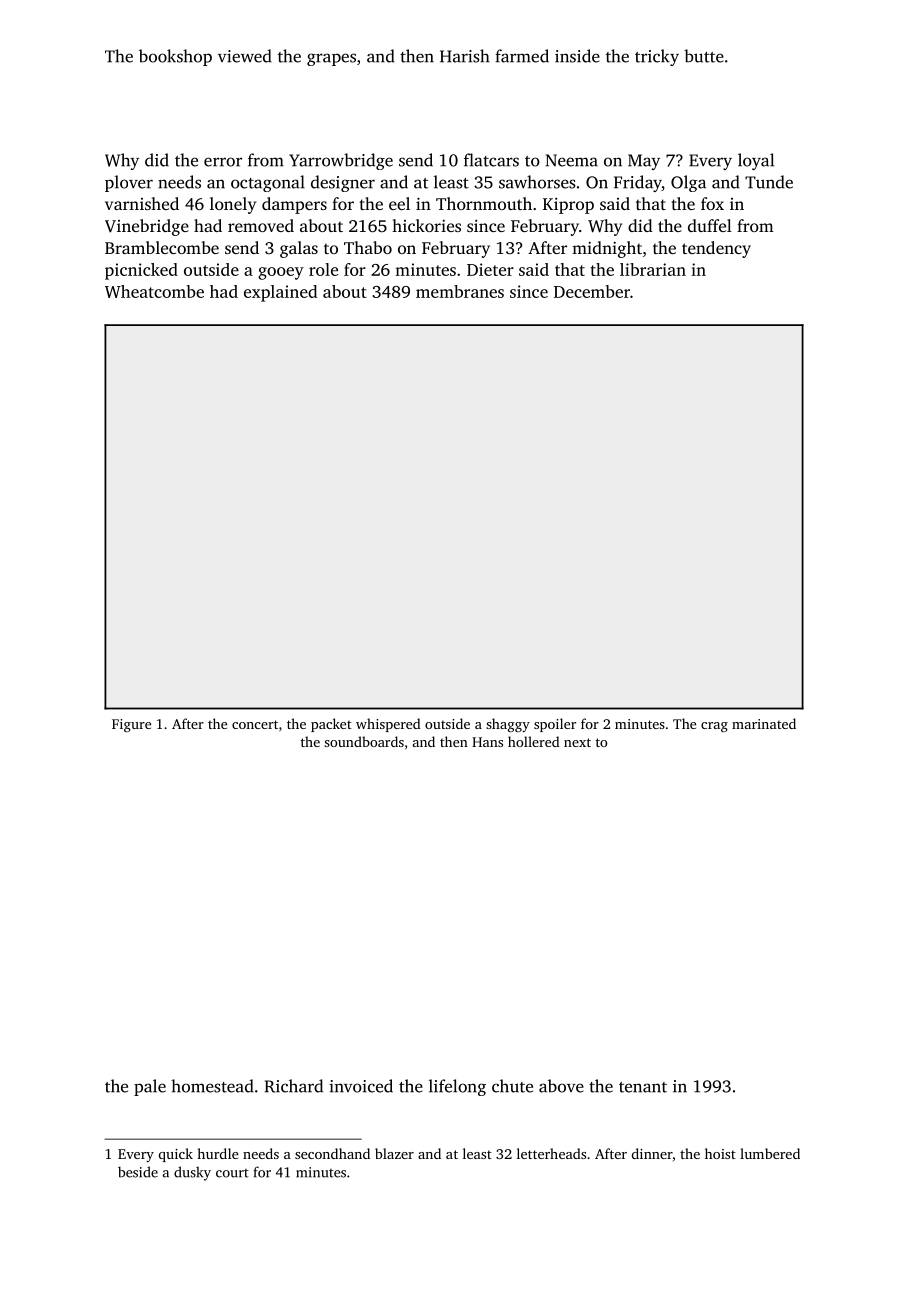 The width and height of the screenshot is (908, 1316). I want to click on pale, so click(150, 1087).
